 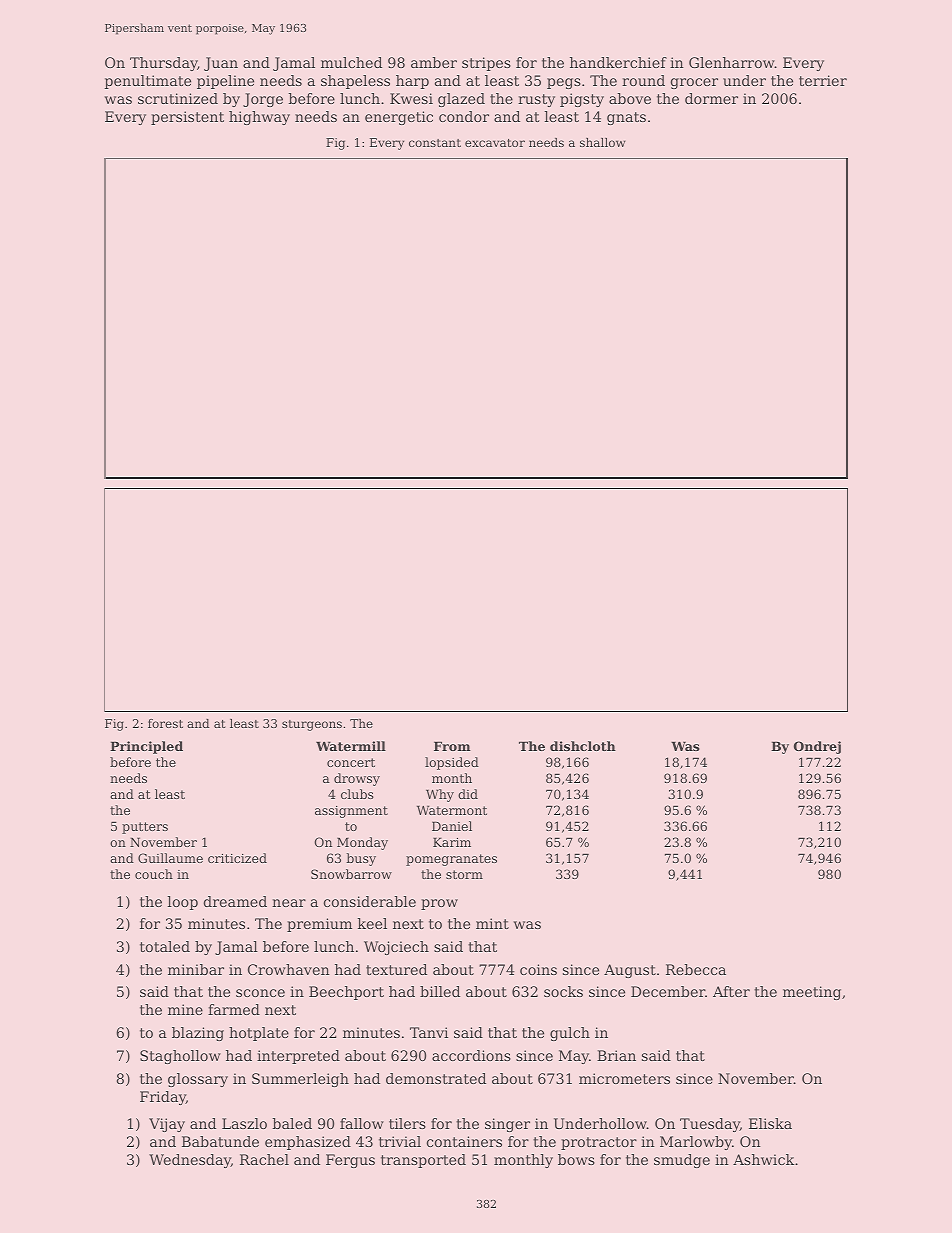 I want to click on mulched, so click(x=351, y=62).
